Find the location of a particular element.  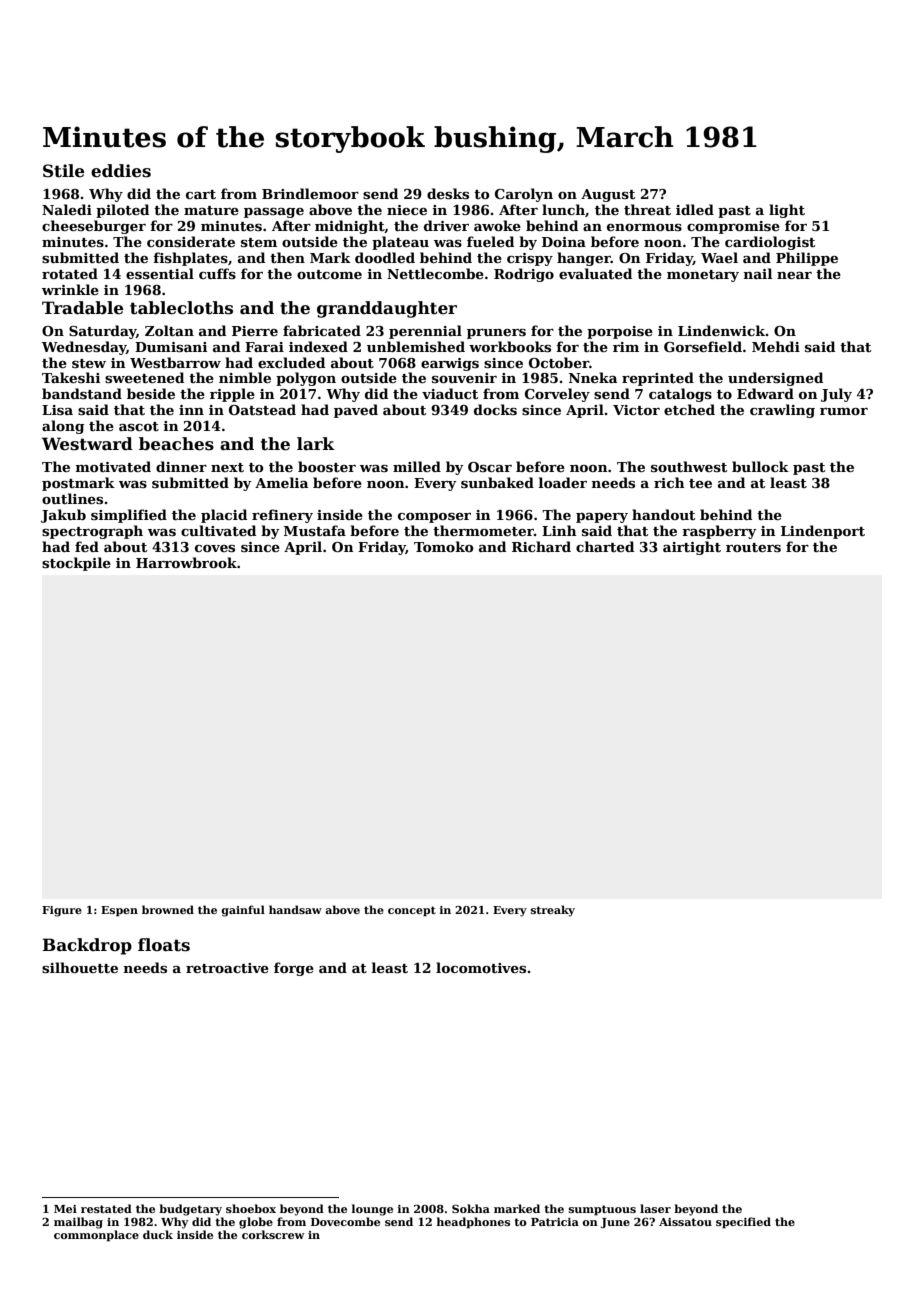

Brindlemoor is located at coordinates (310, 193).
